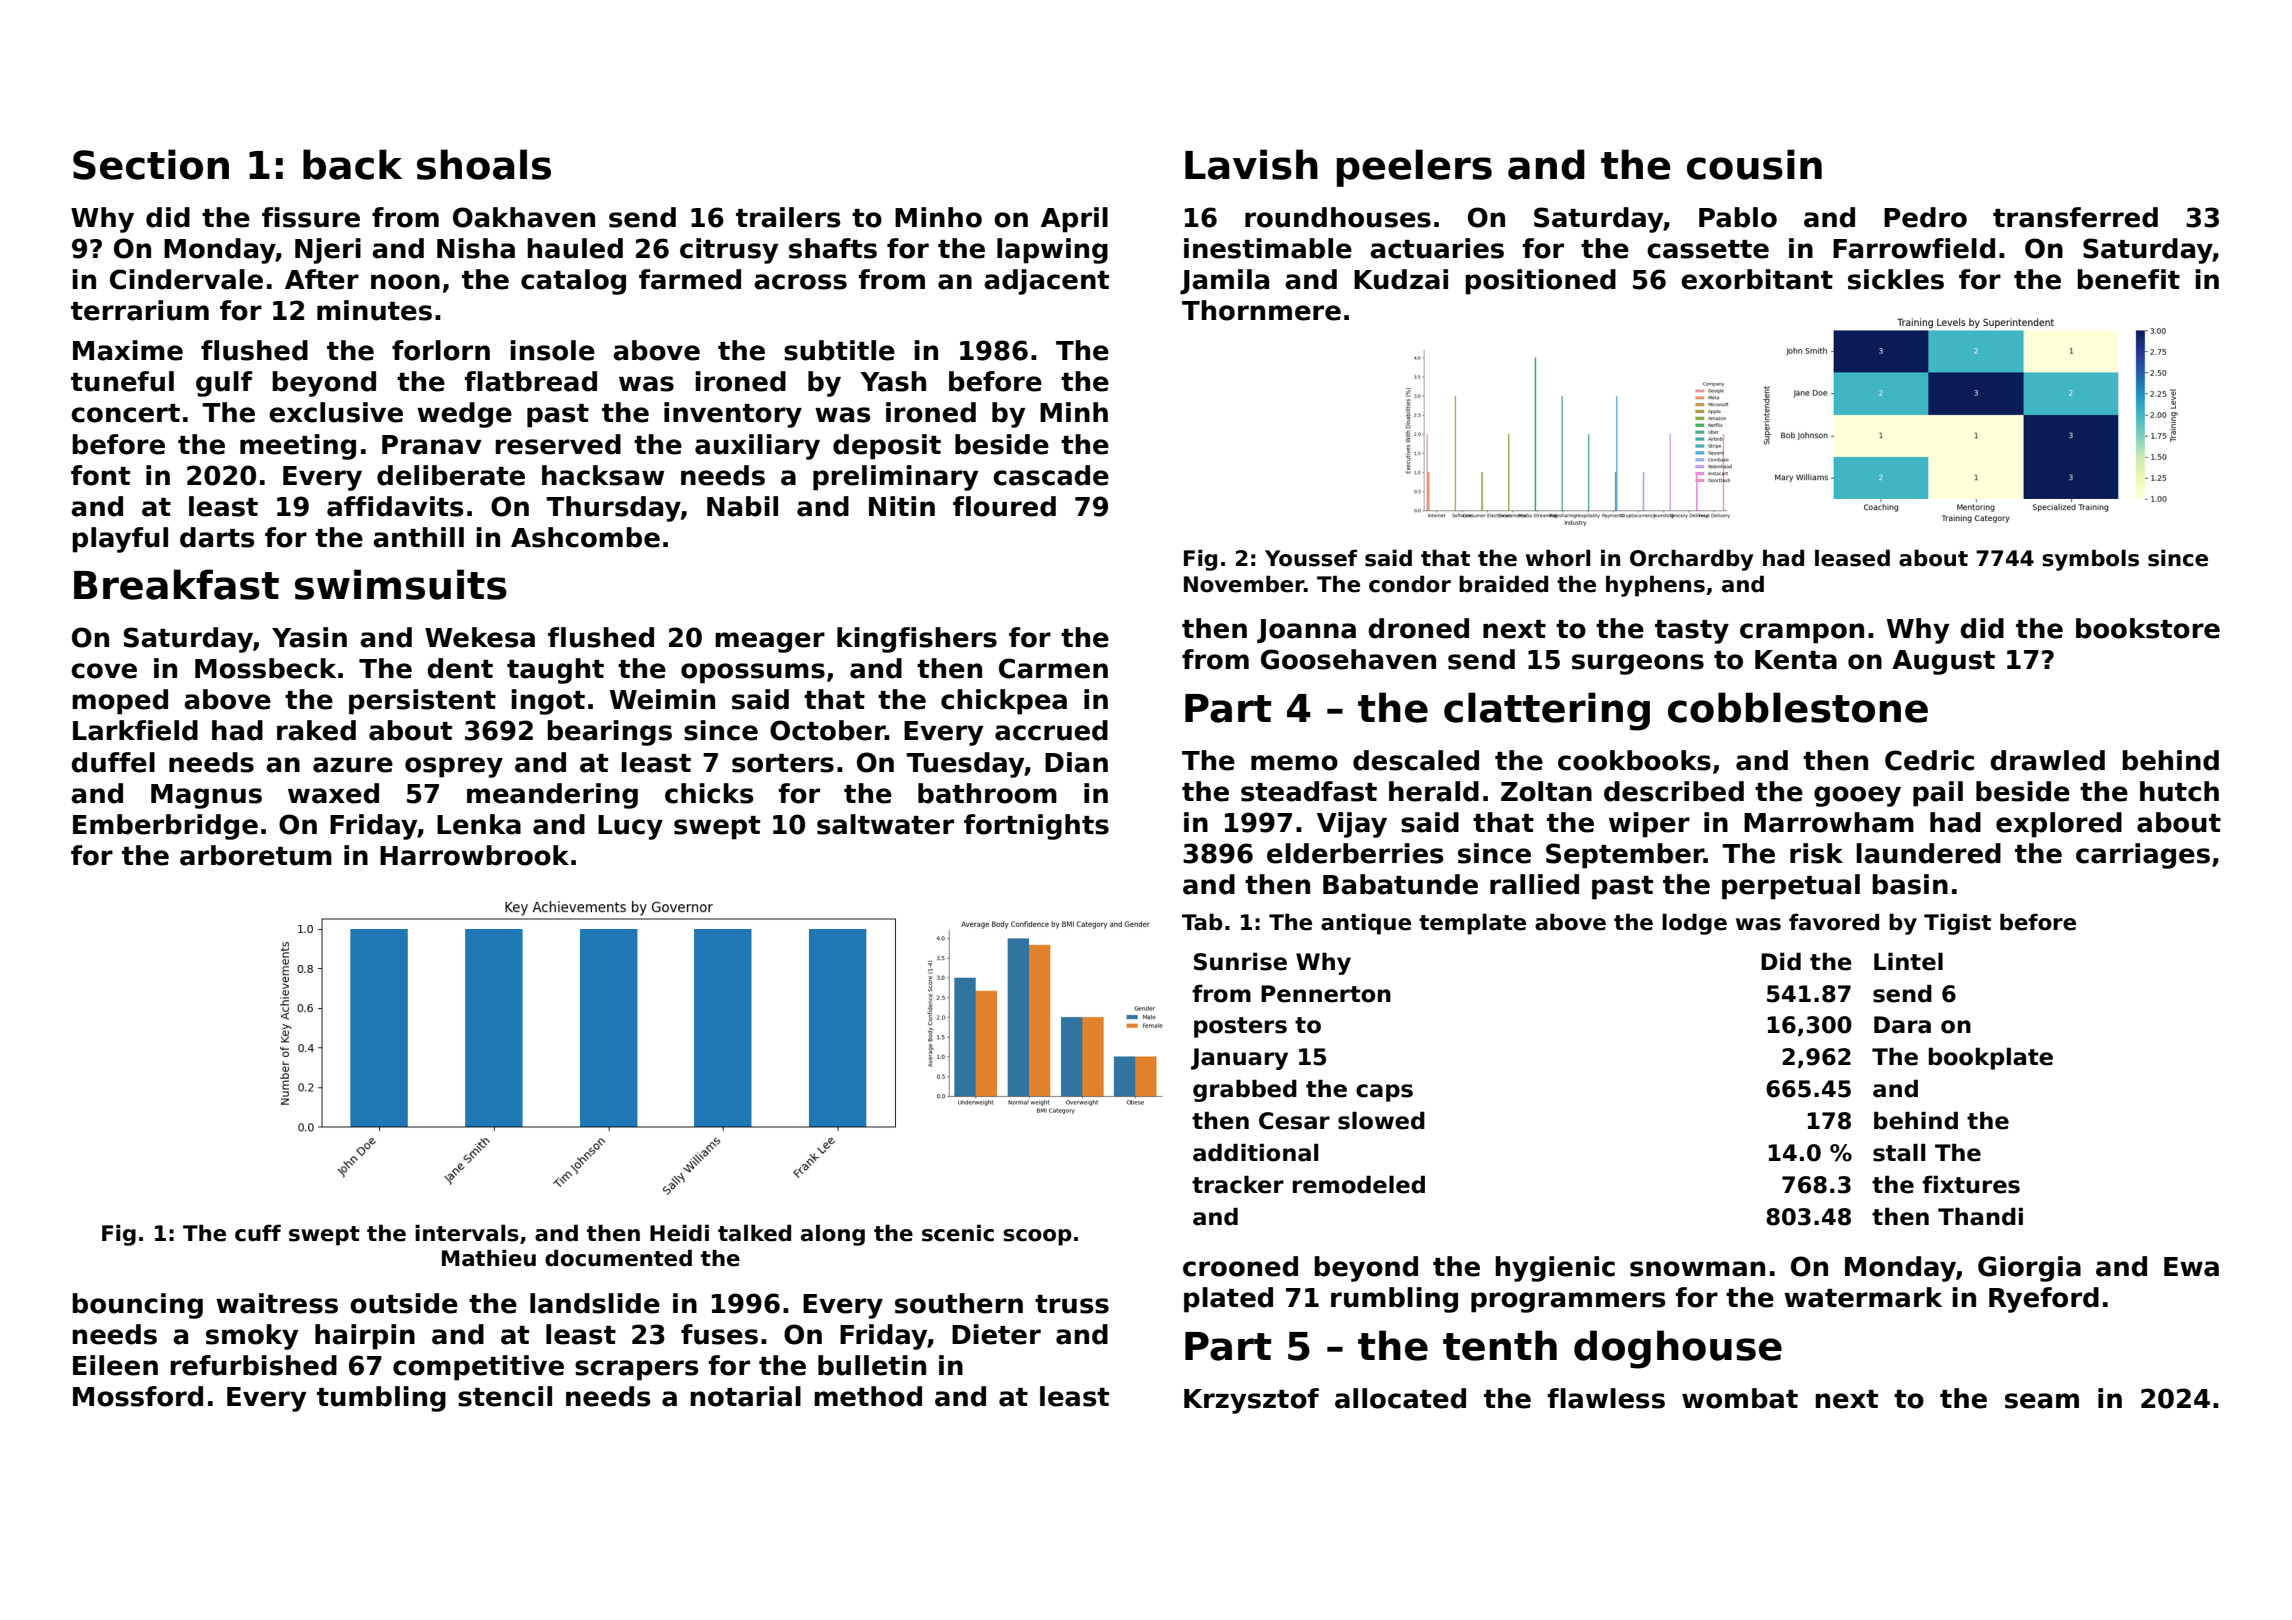 The width and height of the document is (2292, 1620). What do you see at coordinates (1754, 164) in the document?
I see `cousin` at bounding box center [1754, 164].
